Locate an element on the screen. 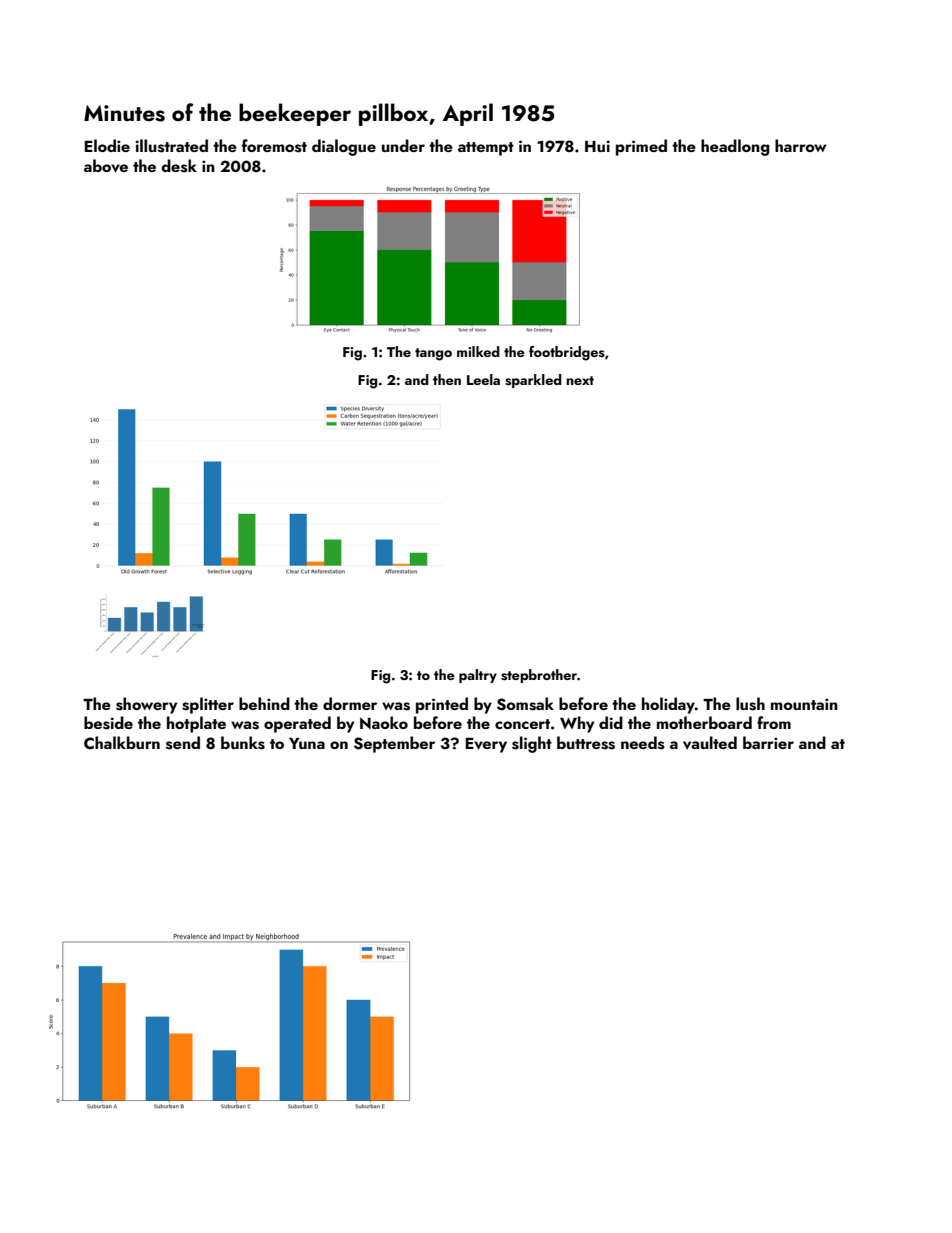  dialogue is located at coordinates (344, 147).
